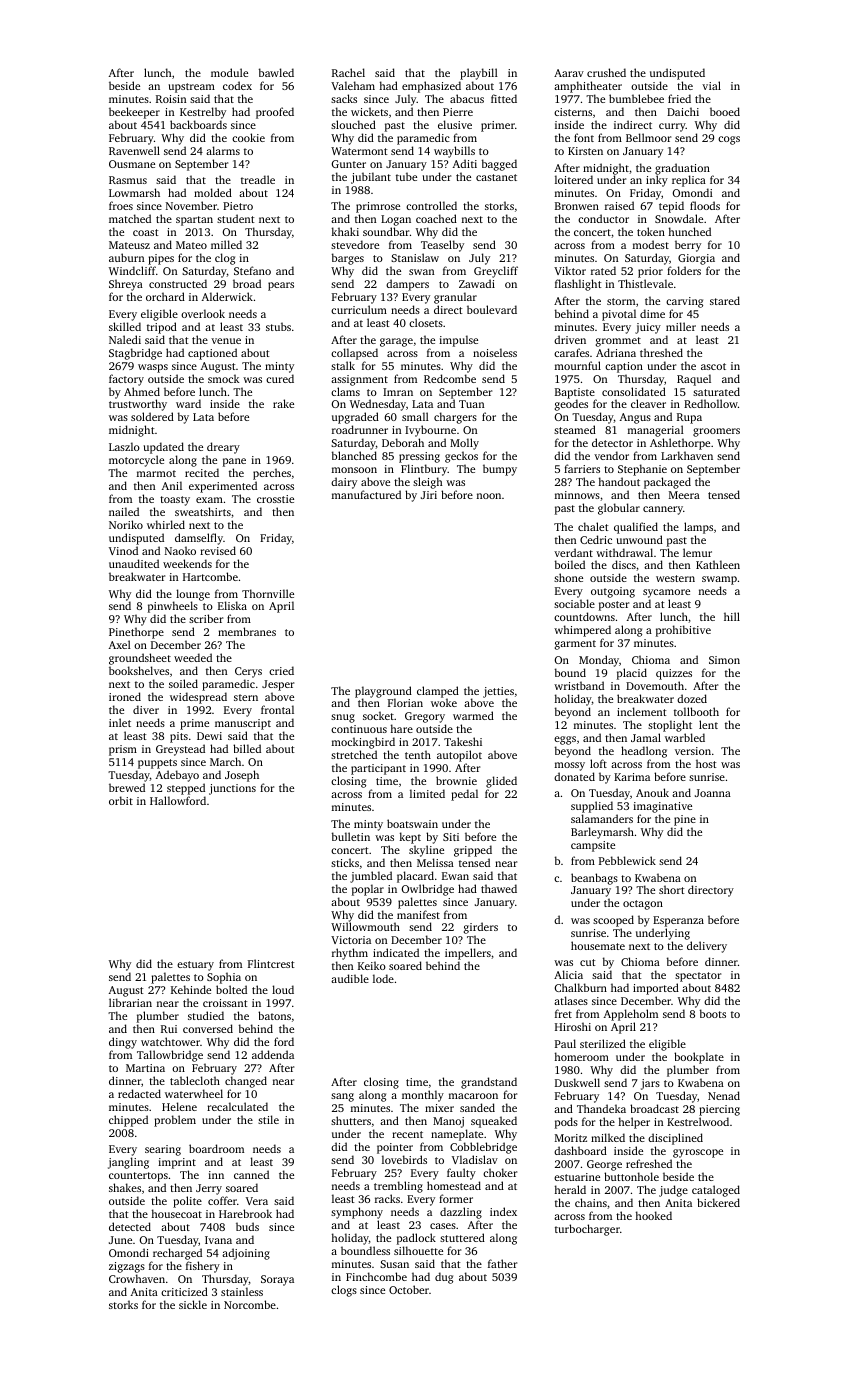 The height and width of the page is (1400, 849). I want to click on vial, so click(711, 85).
